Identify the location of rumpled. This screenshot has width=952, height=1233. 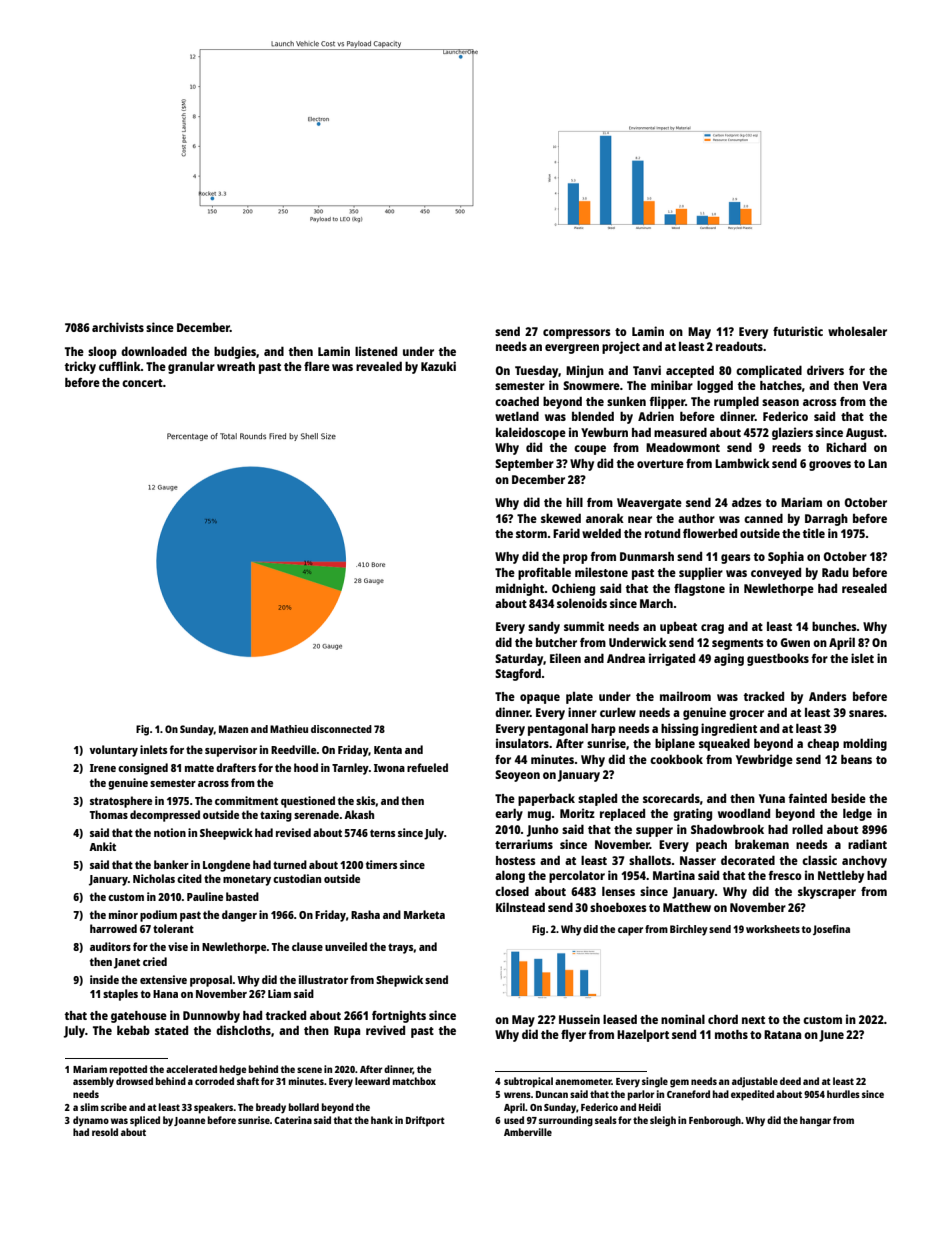
(736, 402).
